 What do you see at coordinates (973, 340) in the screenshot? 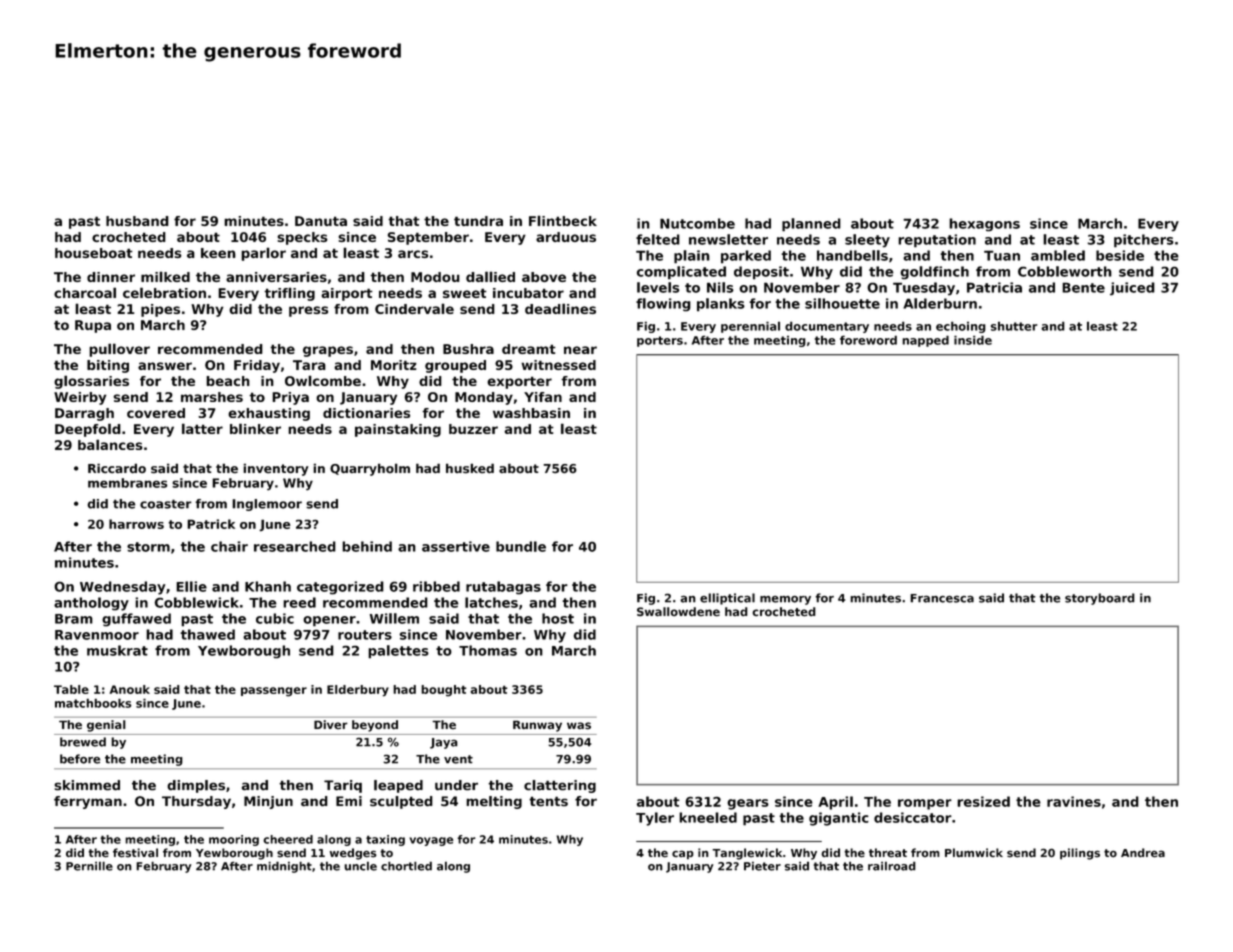
I see `inside` at bounding box center [973, 340].
